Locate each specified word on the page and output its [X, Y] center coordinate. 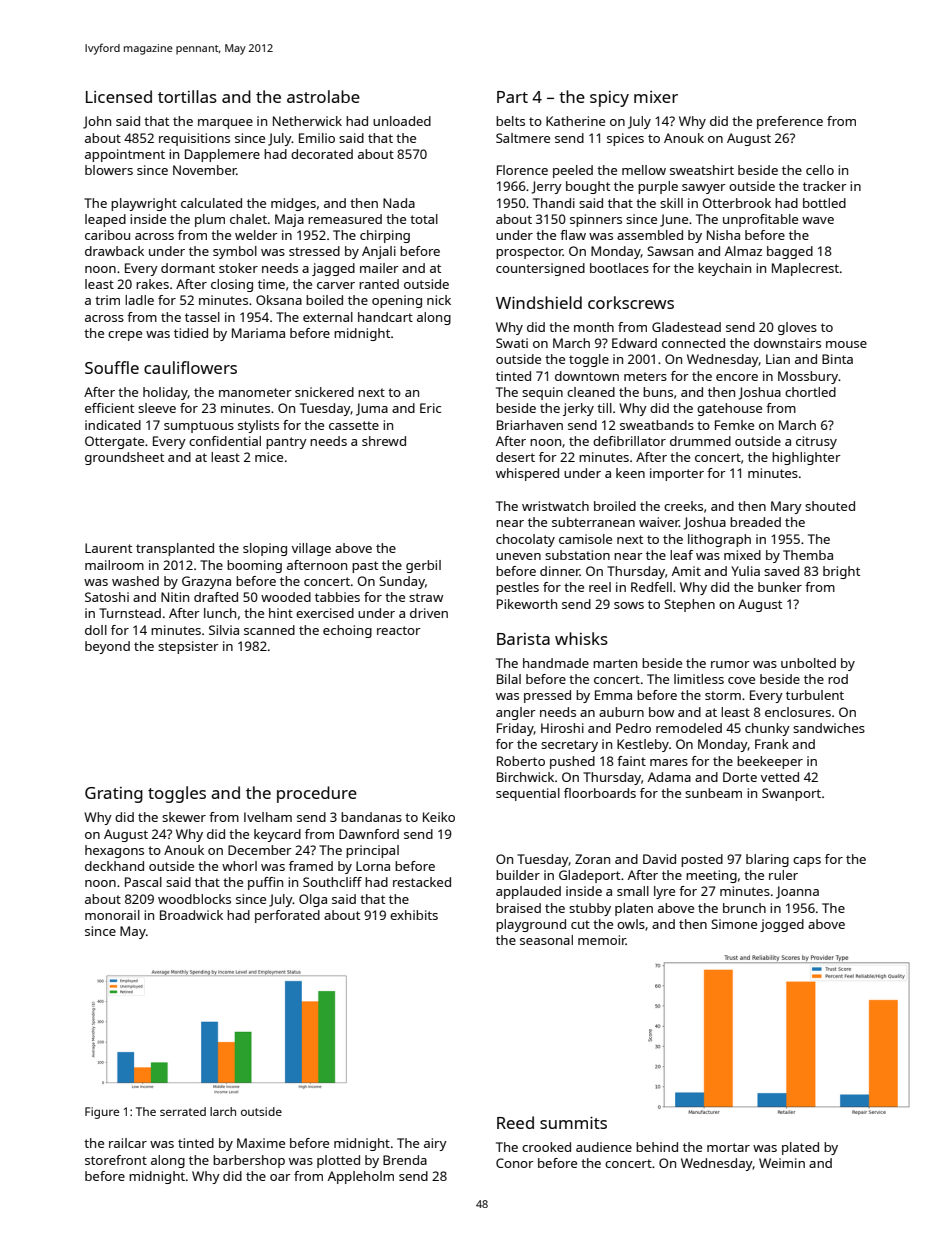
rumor [730, 664]
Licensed [119, 96]
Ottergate [114, 442]
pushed [572, 762]
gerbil [423, 566]
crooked [546, 1147]
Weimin [782, 1163]
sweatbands [657, 425]
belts [510, 121]
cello [820, 170]
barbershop [249, 1161]
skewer [184, 817]
